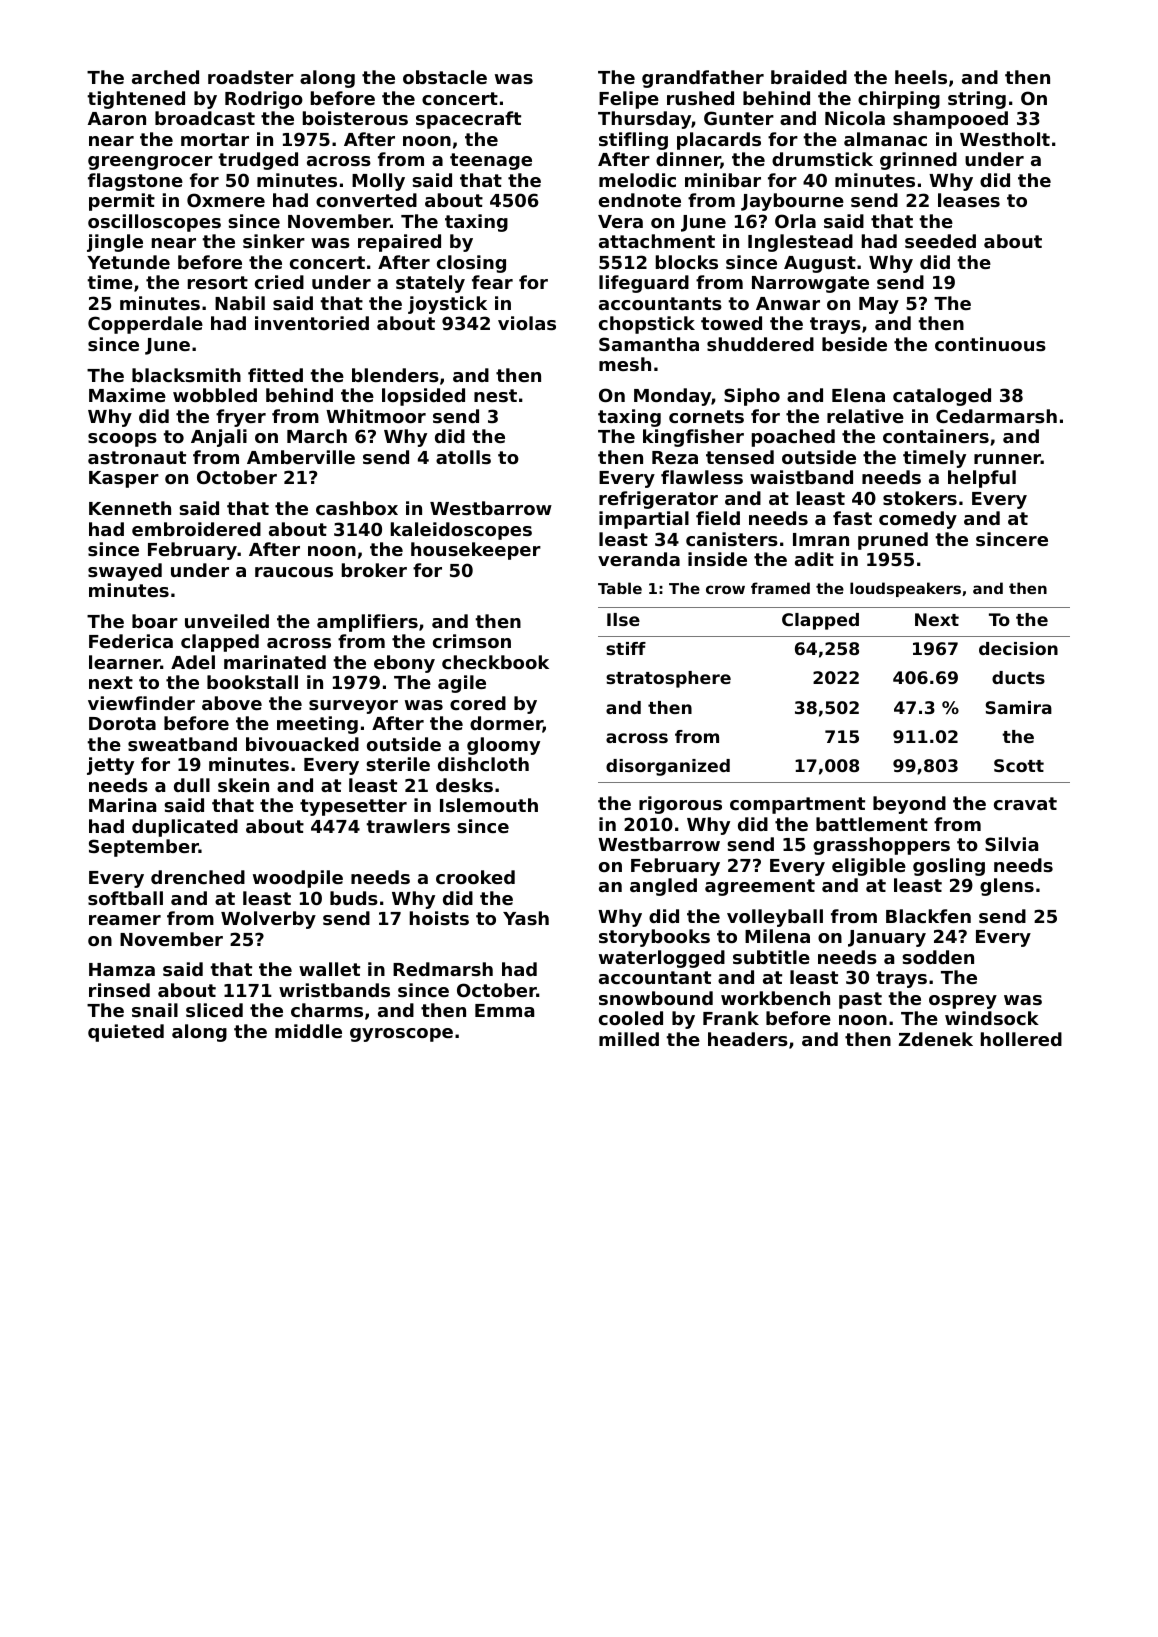  I want to click on lifeguard, so click(644, 284).
